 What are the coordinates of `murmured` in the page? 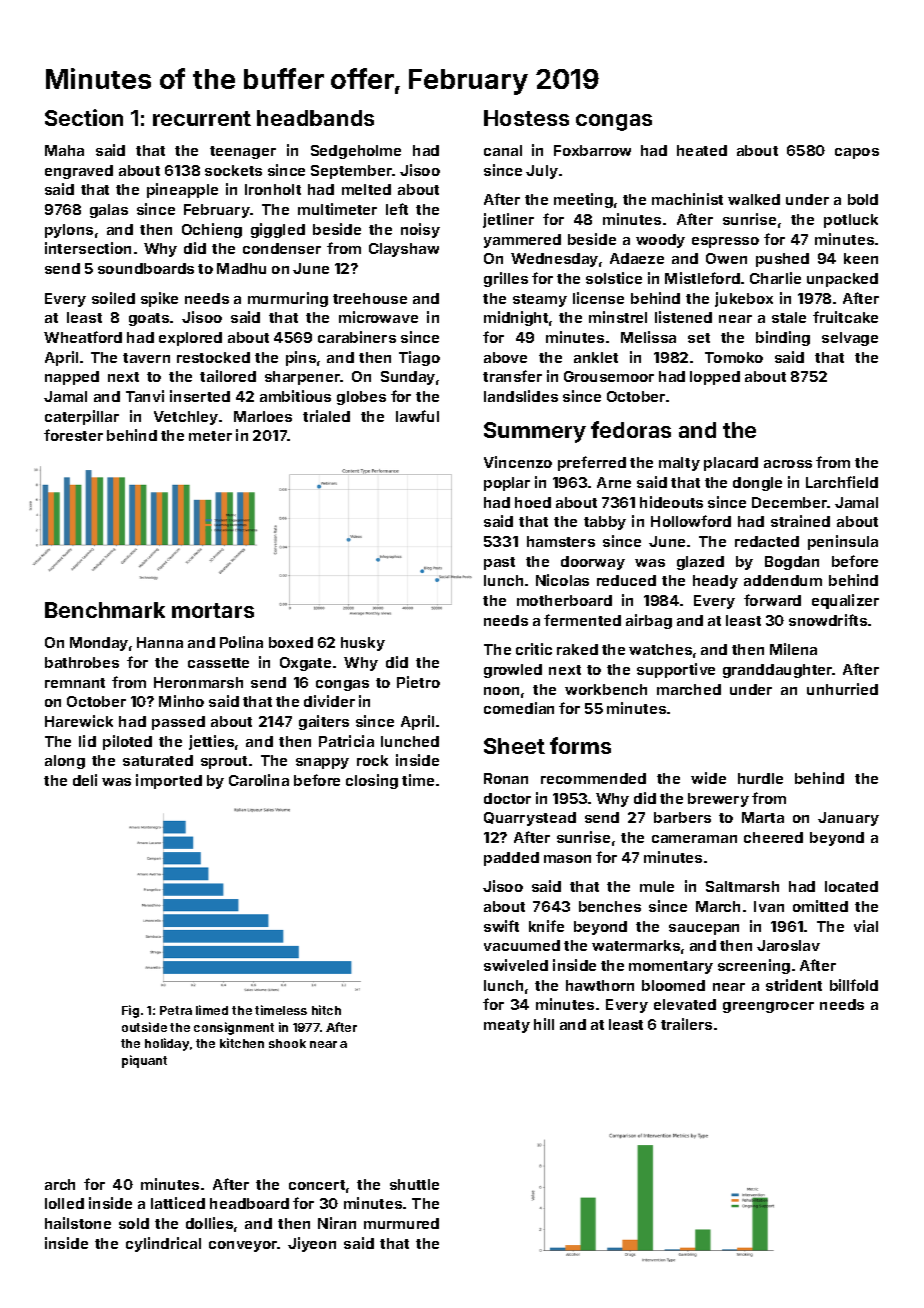 It's located at (401, 1223).
